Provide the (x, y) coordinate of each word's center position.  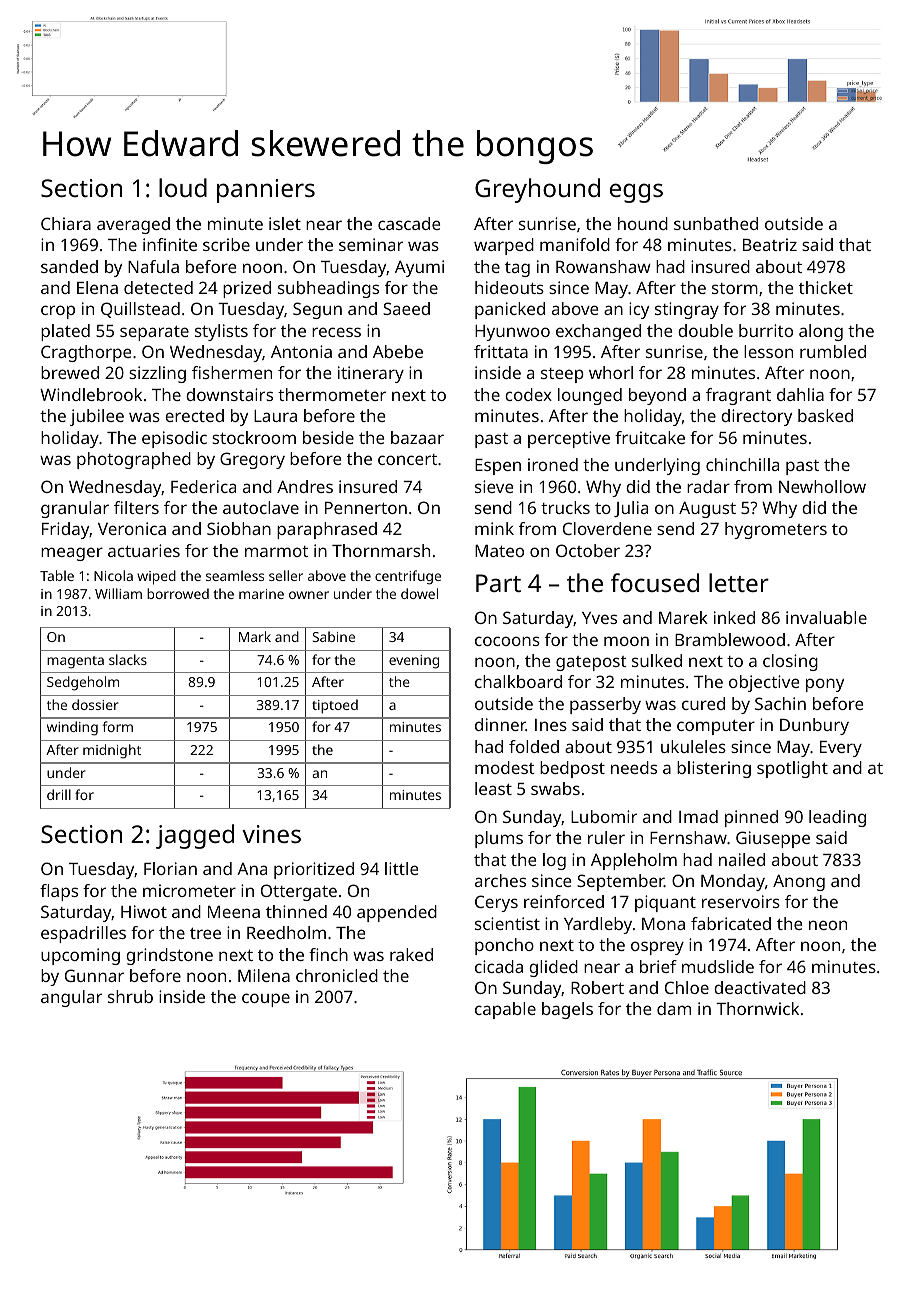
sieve (494, 486)
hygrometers (776, 530)
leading (837, 818)
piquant (665, 903)
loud (183, 187)
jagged (195, 836)
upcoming (80, 956)
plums (499, 839)
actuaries (144, 550)
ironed (553, 464)
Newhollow (822, 486)
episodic (174, 439)
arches (500, 880)
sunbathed (716, 223)
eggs (636, 193)
